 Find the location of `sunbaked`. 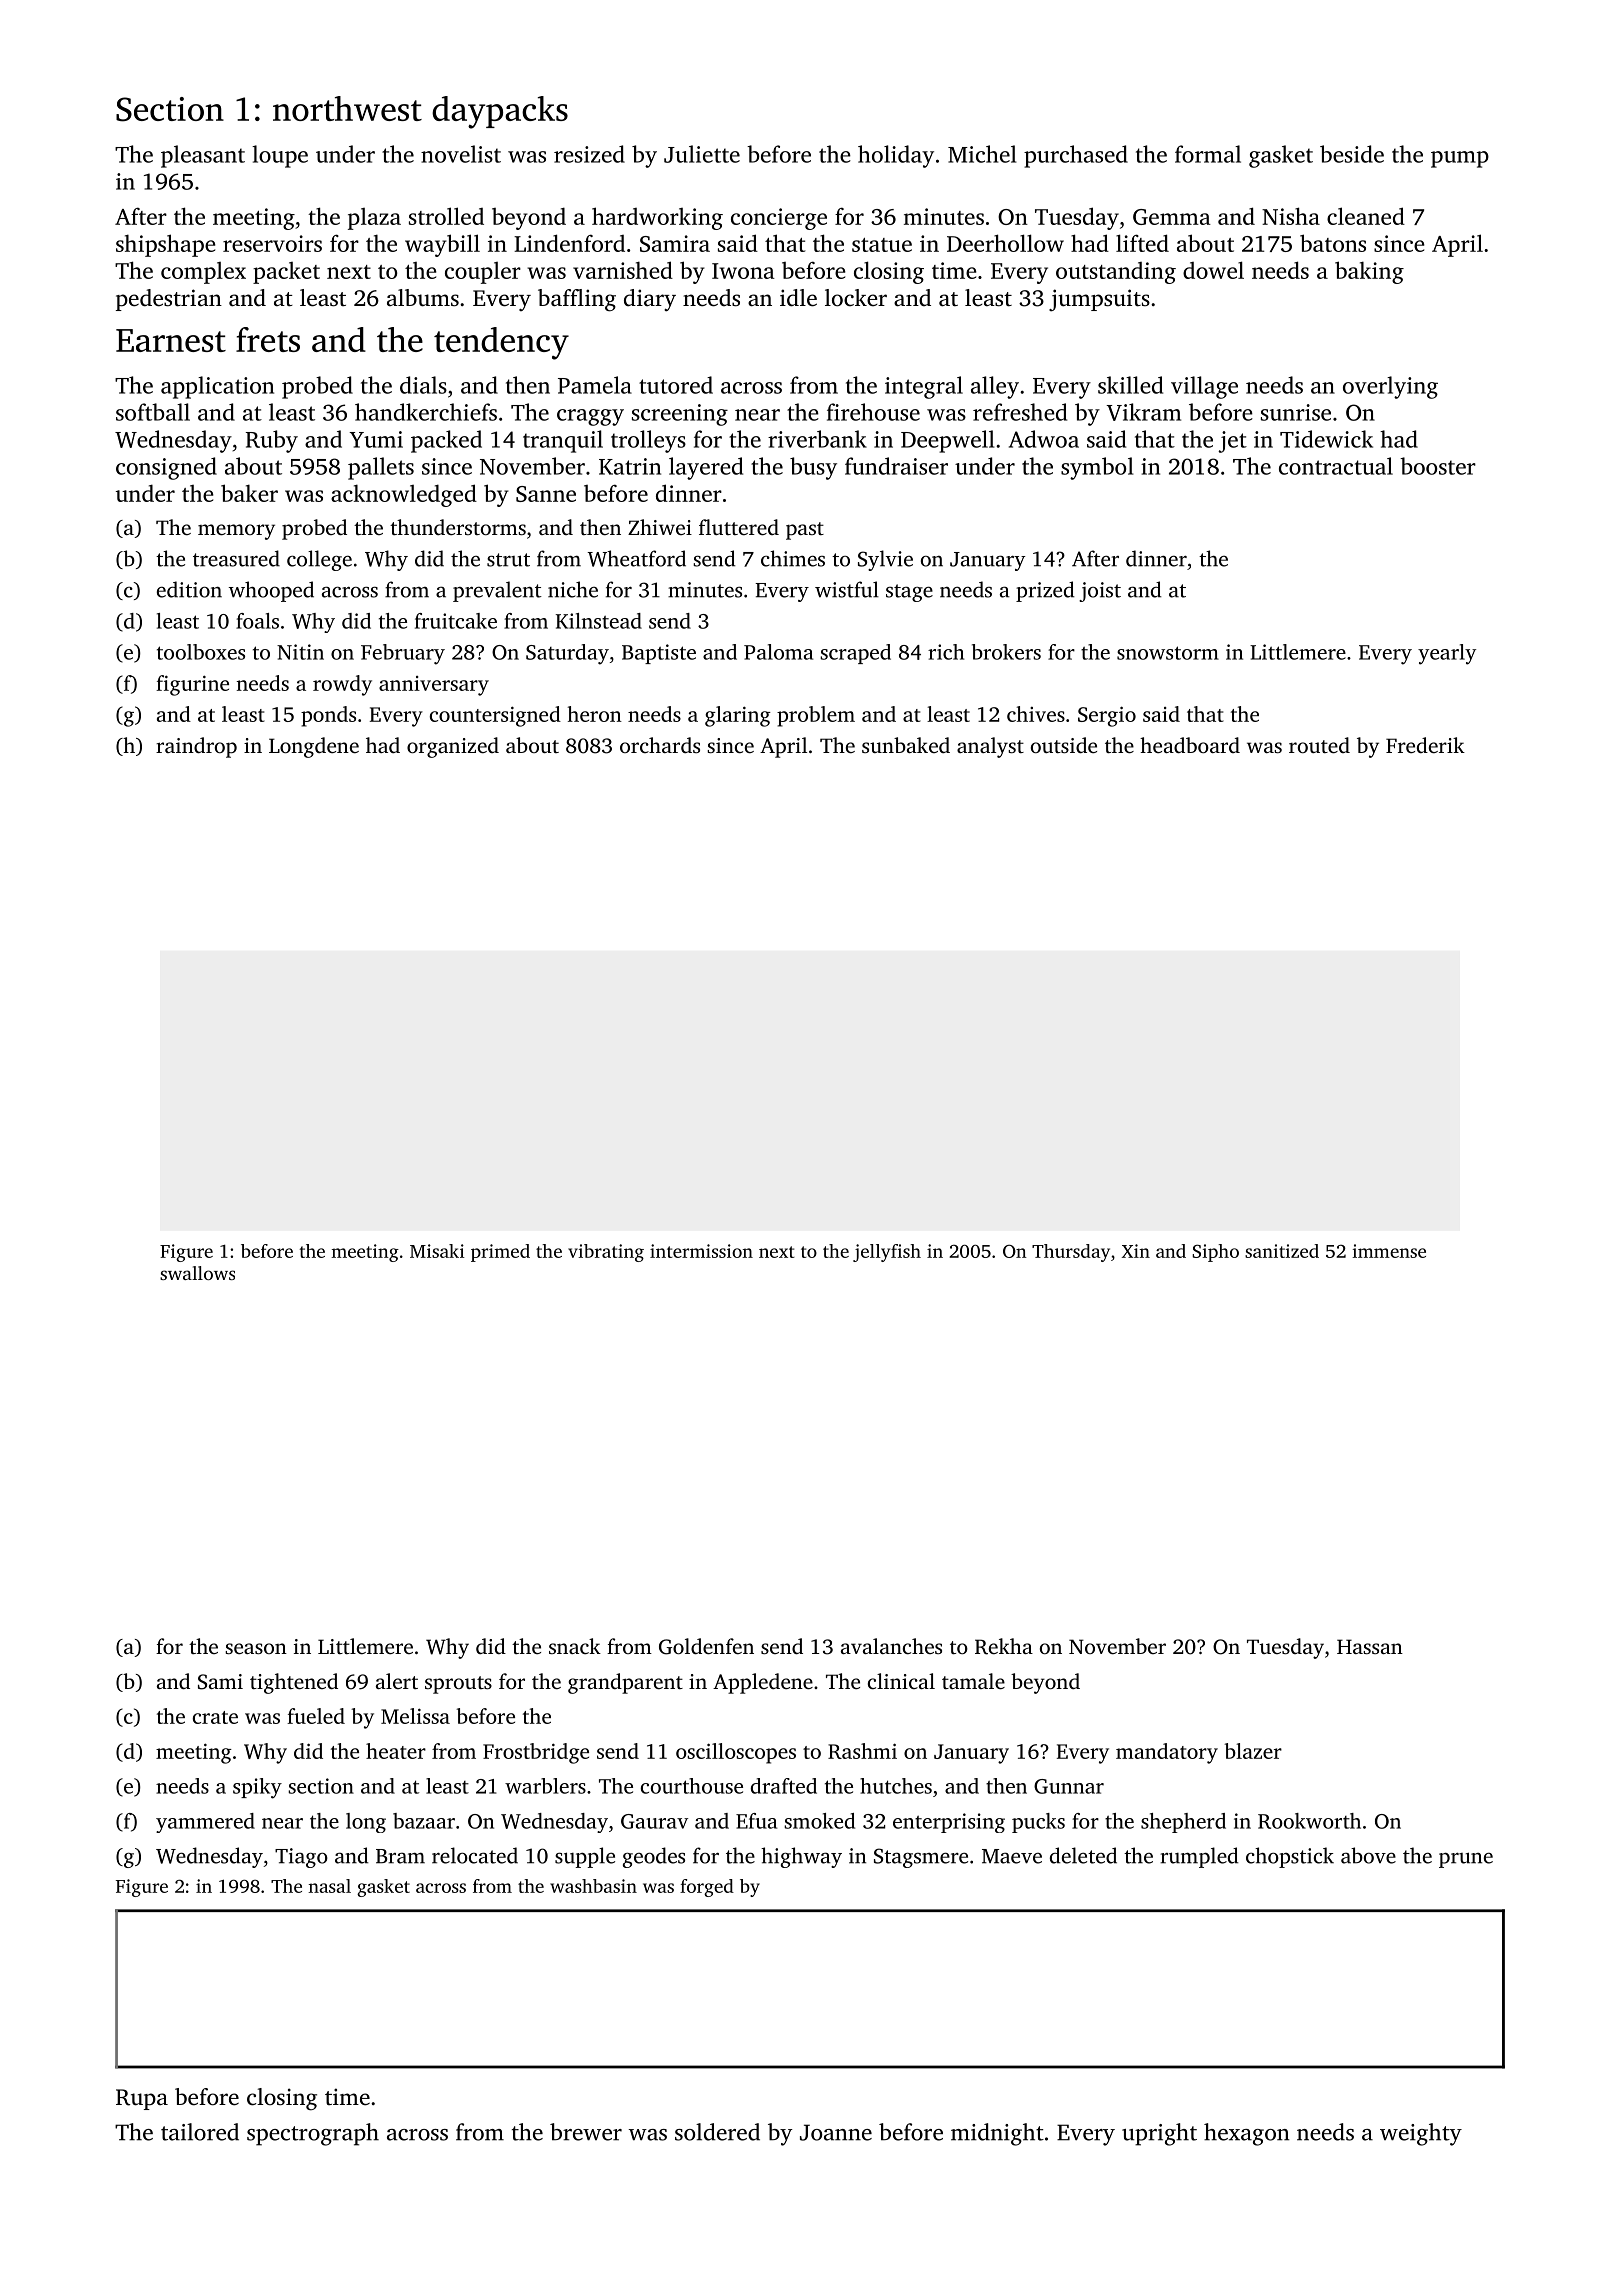

sunbaked is located at coordinates (906, 745).
